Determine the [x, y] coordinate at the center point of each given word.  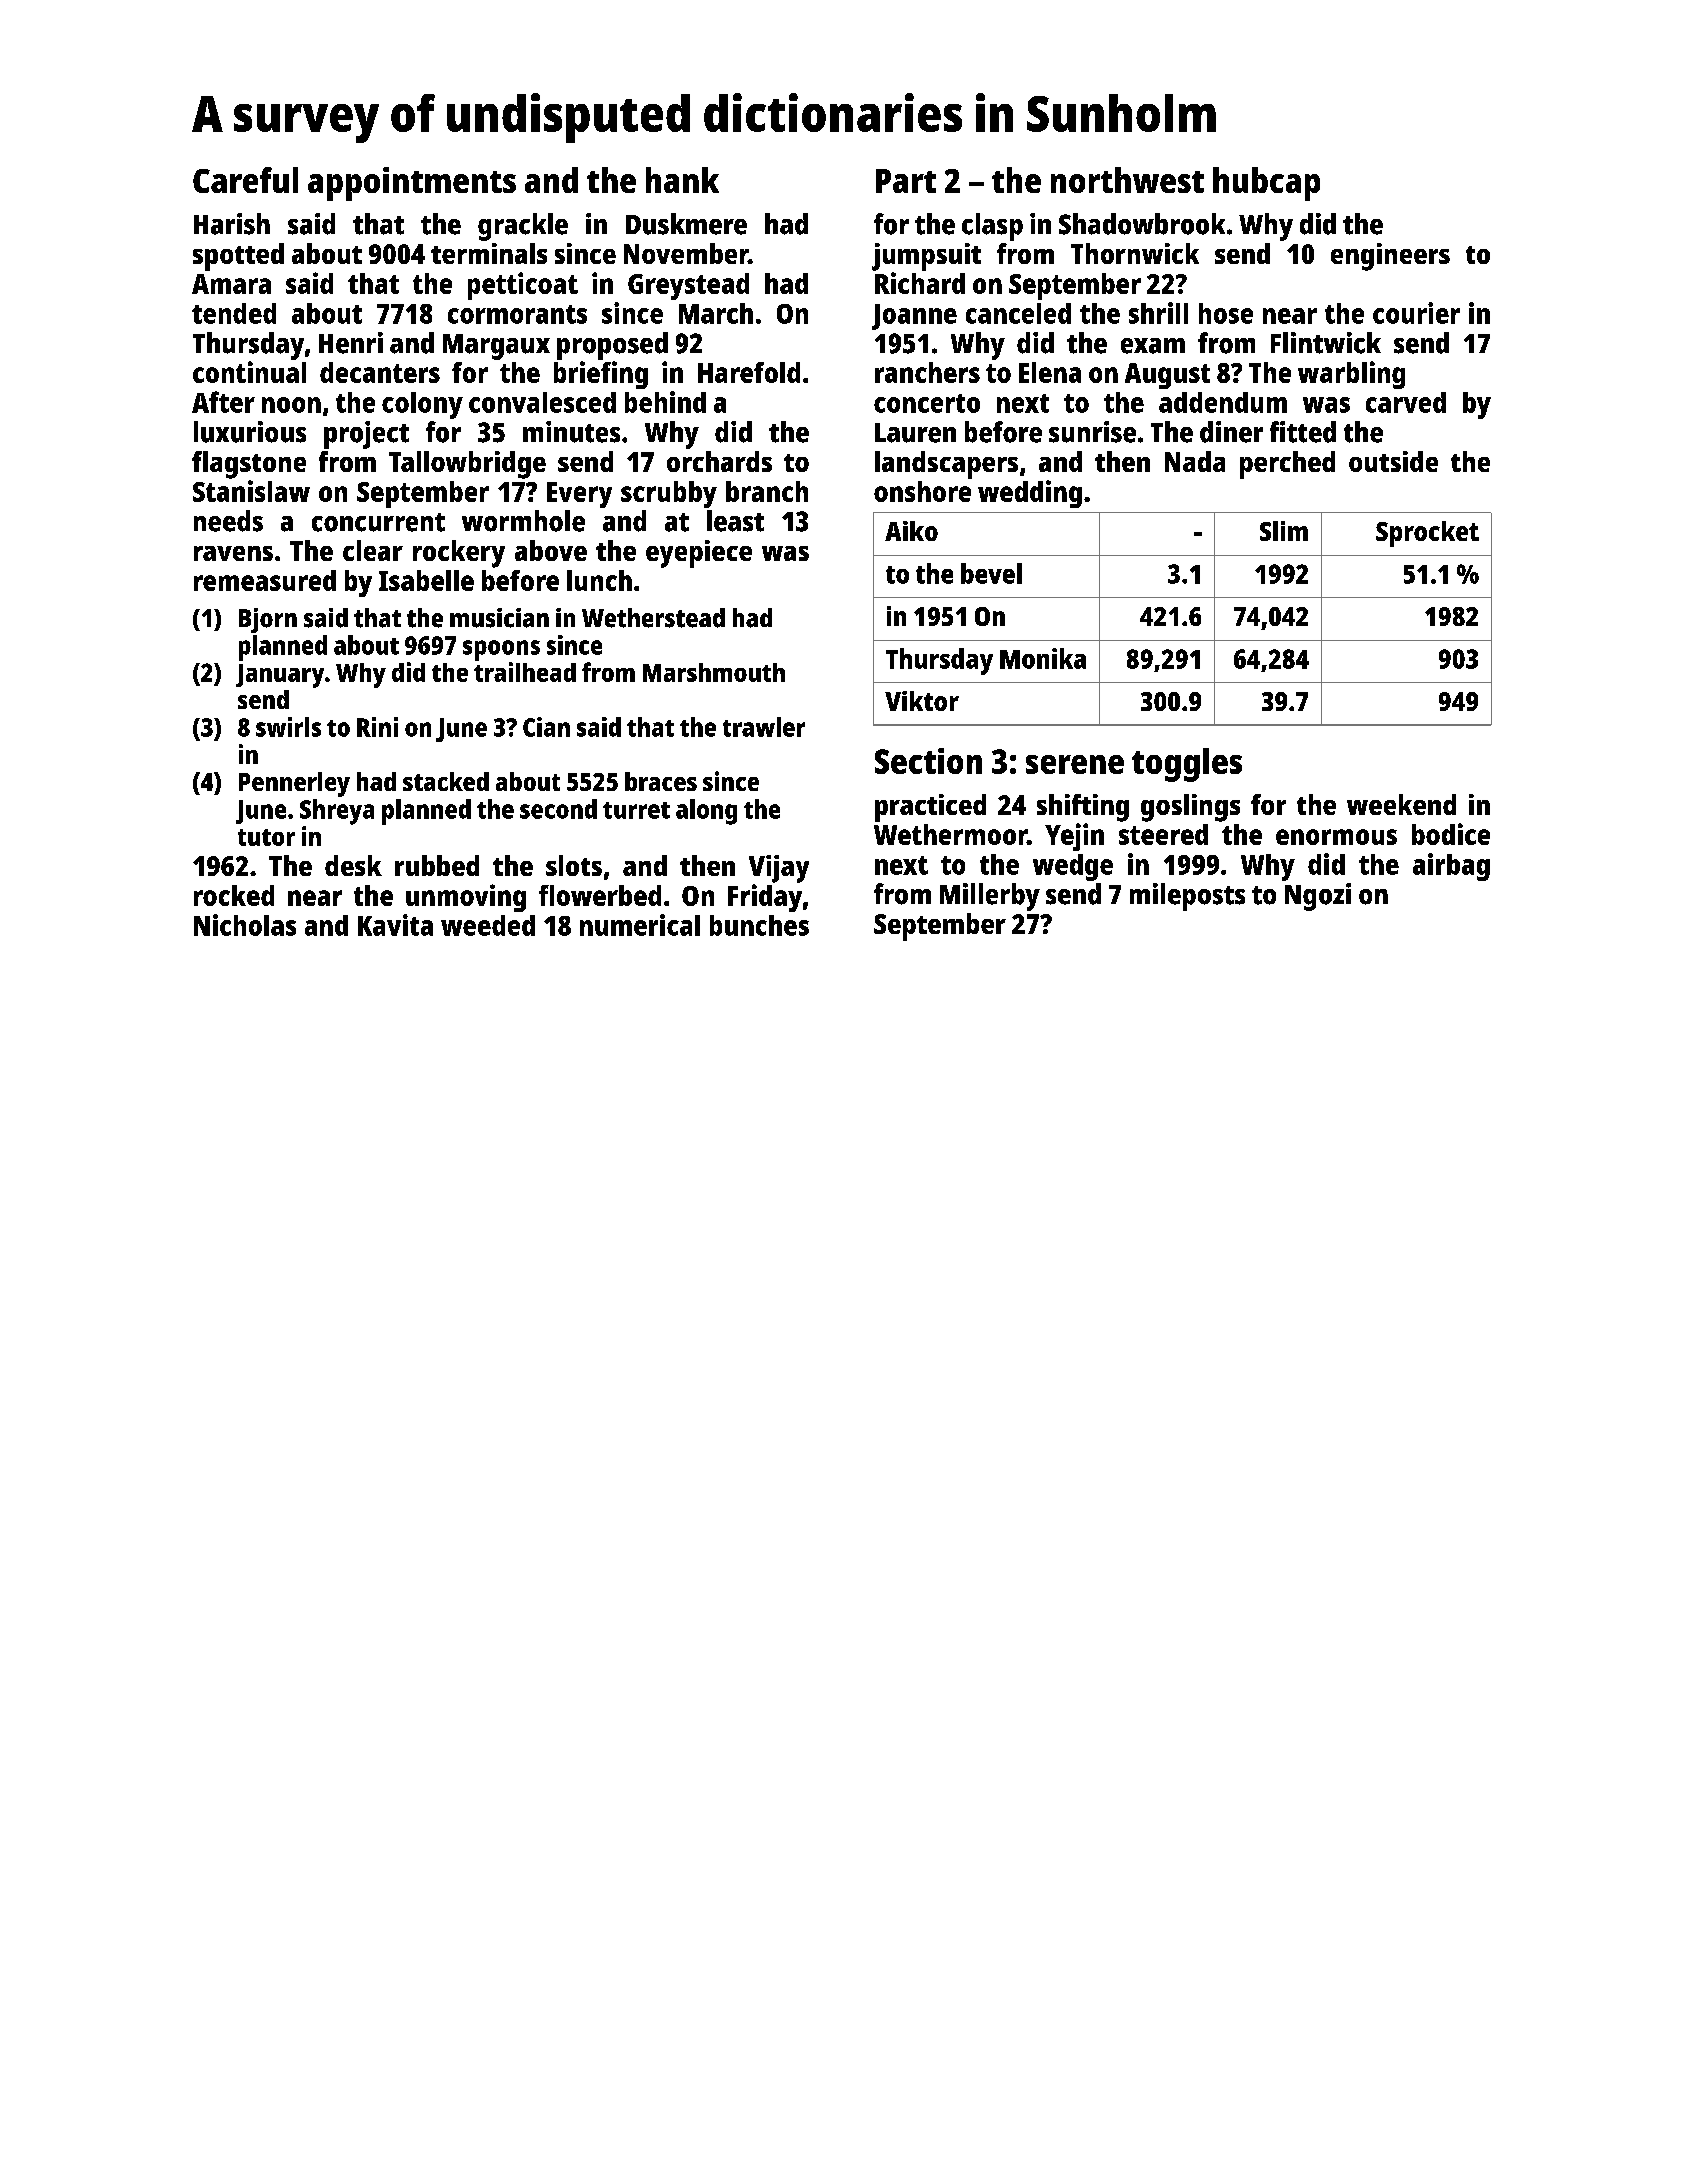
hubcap [1266, 184]
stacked [446, 781]
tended [234, 313]
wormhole [523, 521]
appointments [412, 184]
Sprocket [1427, 534]
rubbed [437, 865]
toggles [1187, 765]
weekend [1401, 804]
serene [1075, 764]
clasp [992, 227]
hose [1226, 313]
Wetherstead [653, 618]
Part [906, 181]
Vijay [779, 869]
